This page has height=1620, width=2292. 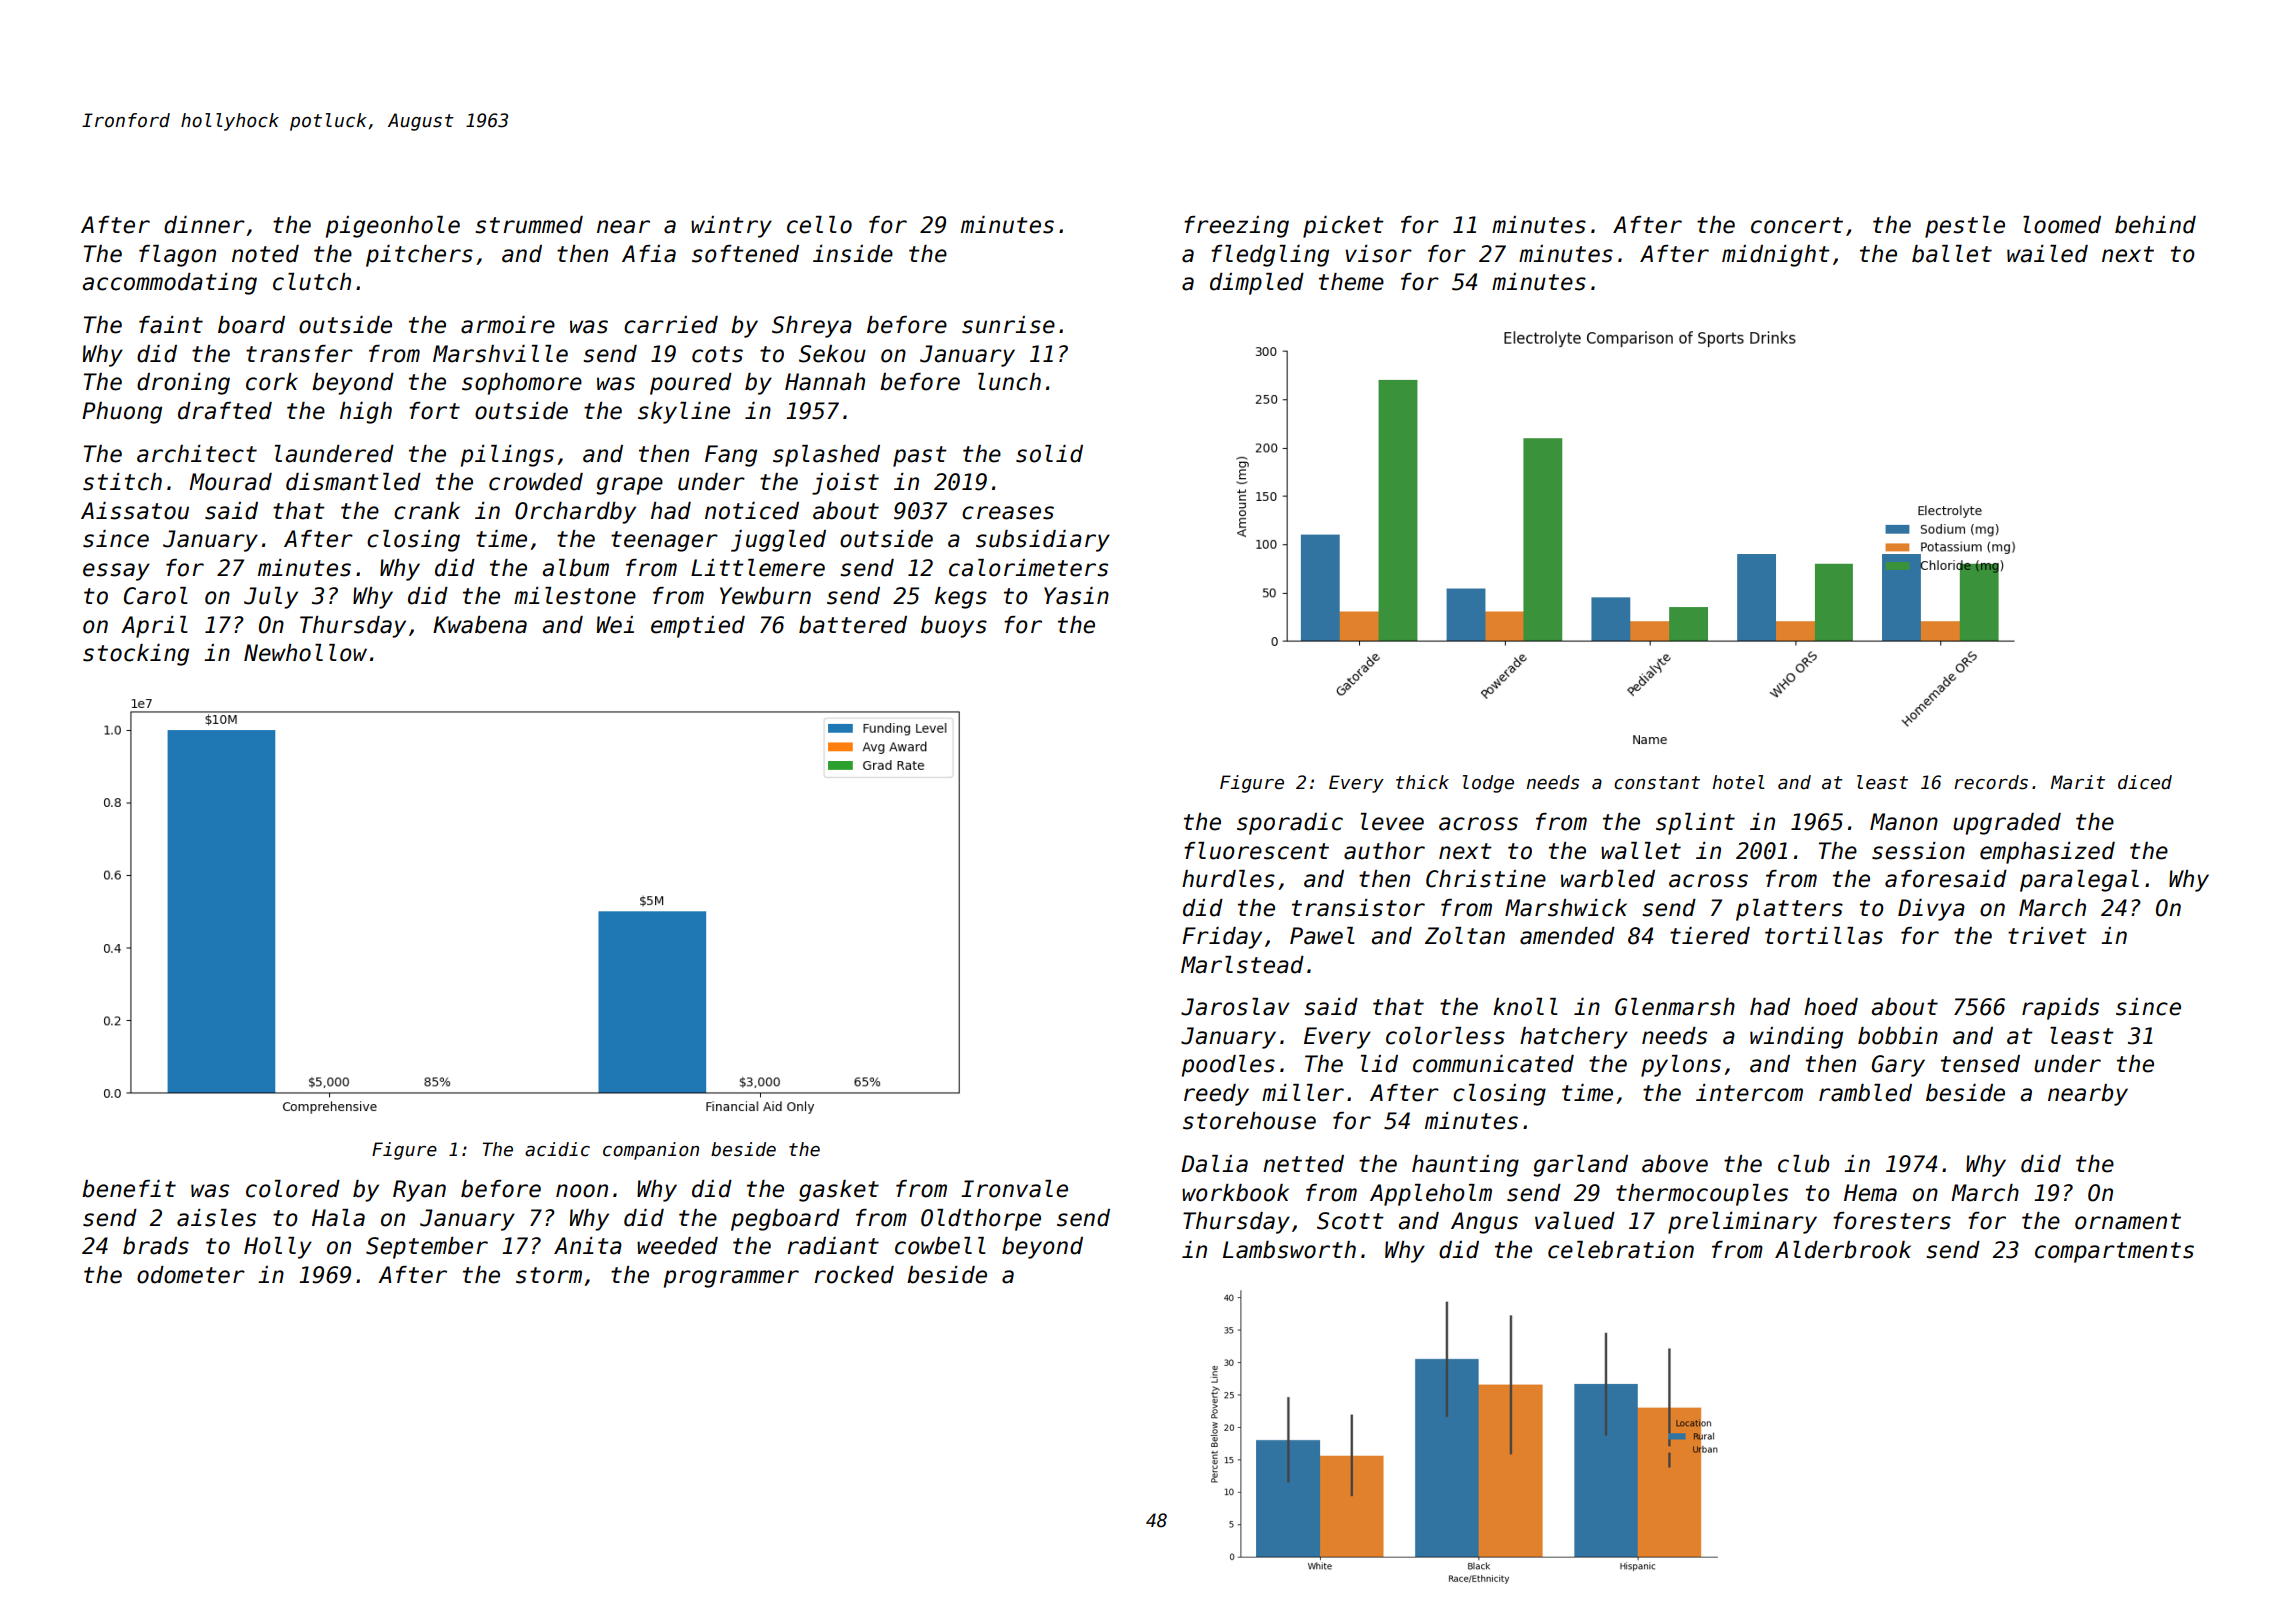 I want to click on compartments, so click(x=2114, y=1252).
